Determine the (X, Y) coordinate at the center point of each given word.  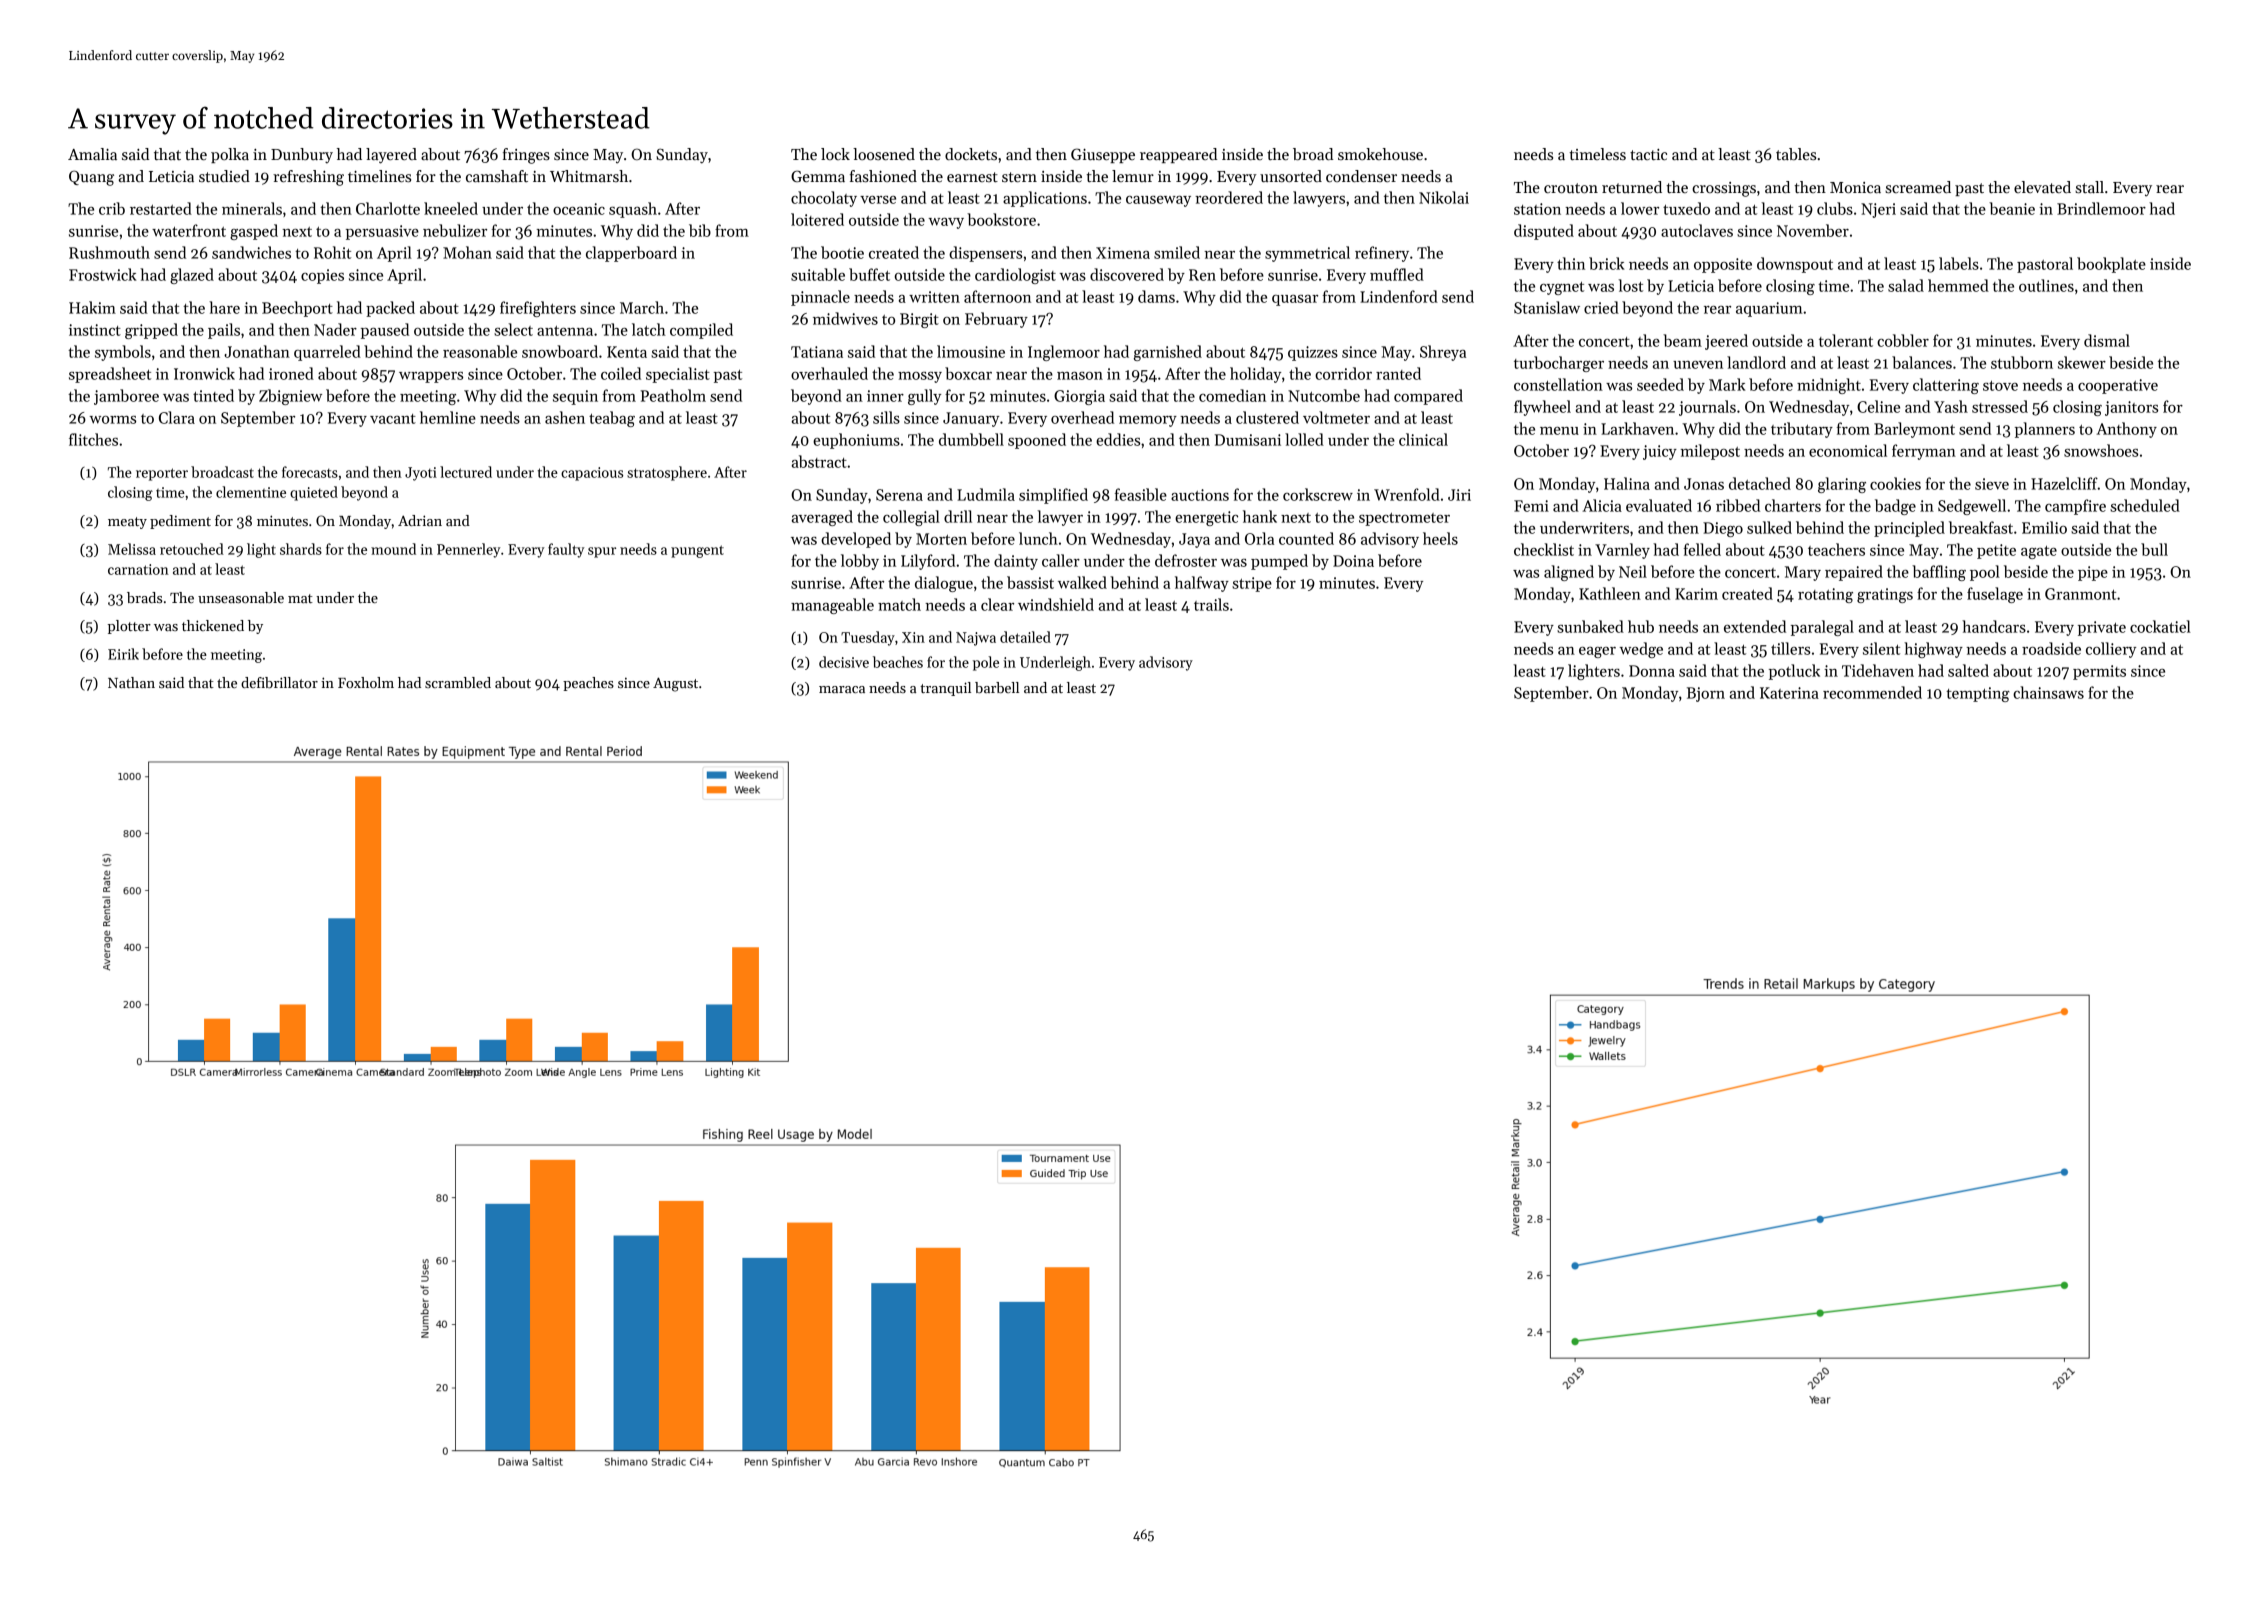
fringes (526, 156)
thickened (213, 625)
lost (1631, 285)
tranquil (945, 689)
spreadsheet (110, 375)
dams (1156, 296)
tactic (1648, 154)
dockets (971, 154)
